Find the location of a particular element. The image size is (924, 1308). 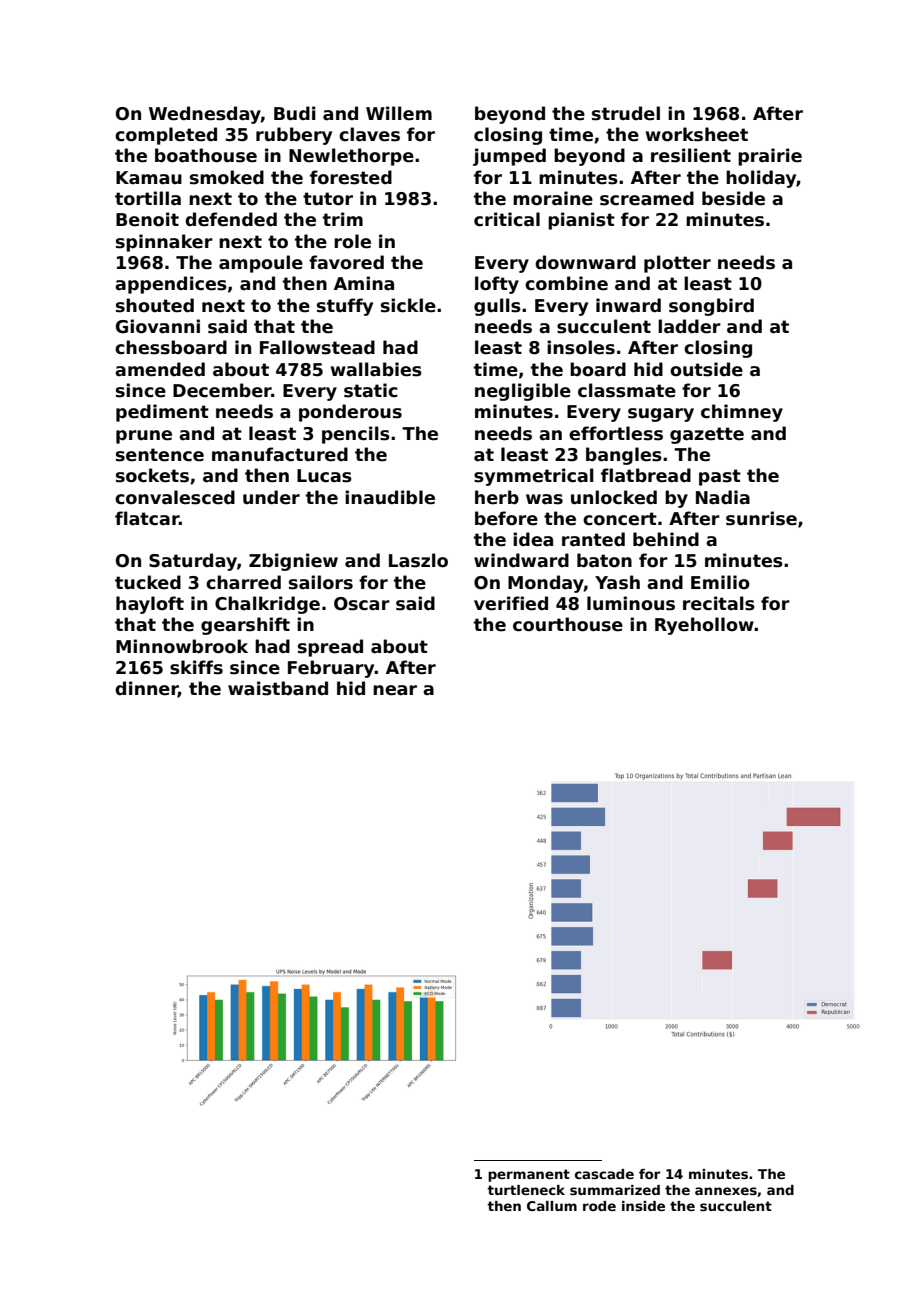

turtleneck is located at coordinates (526, 1190).
